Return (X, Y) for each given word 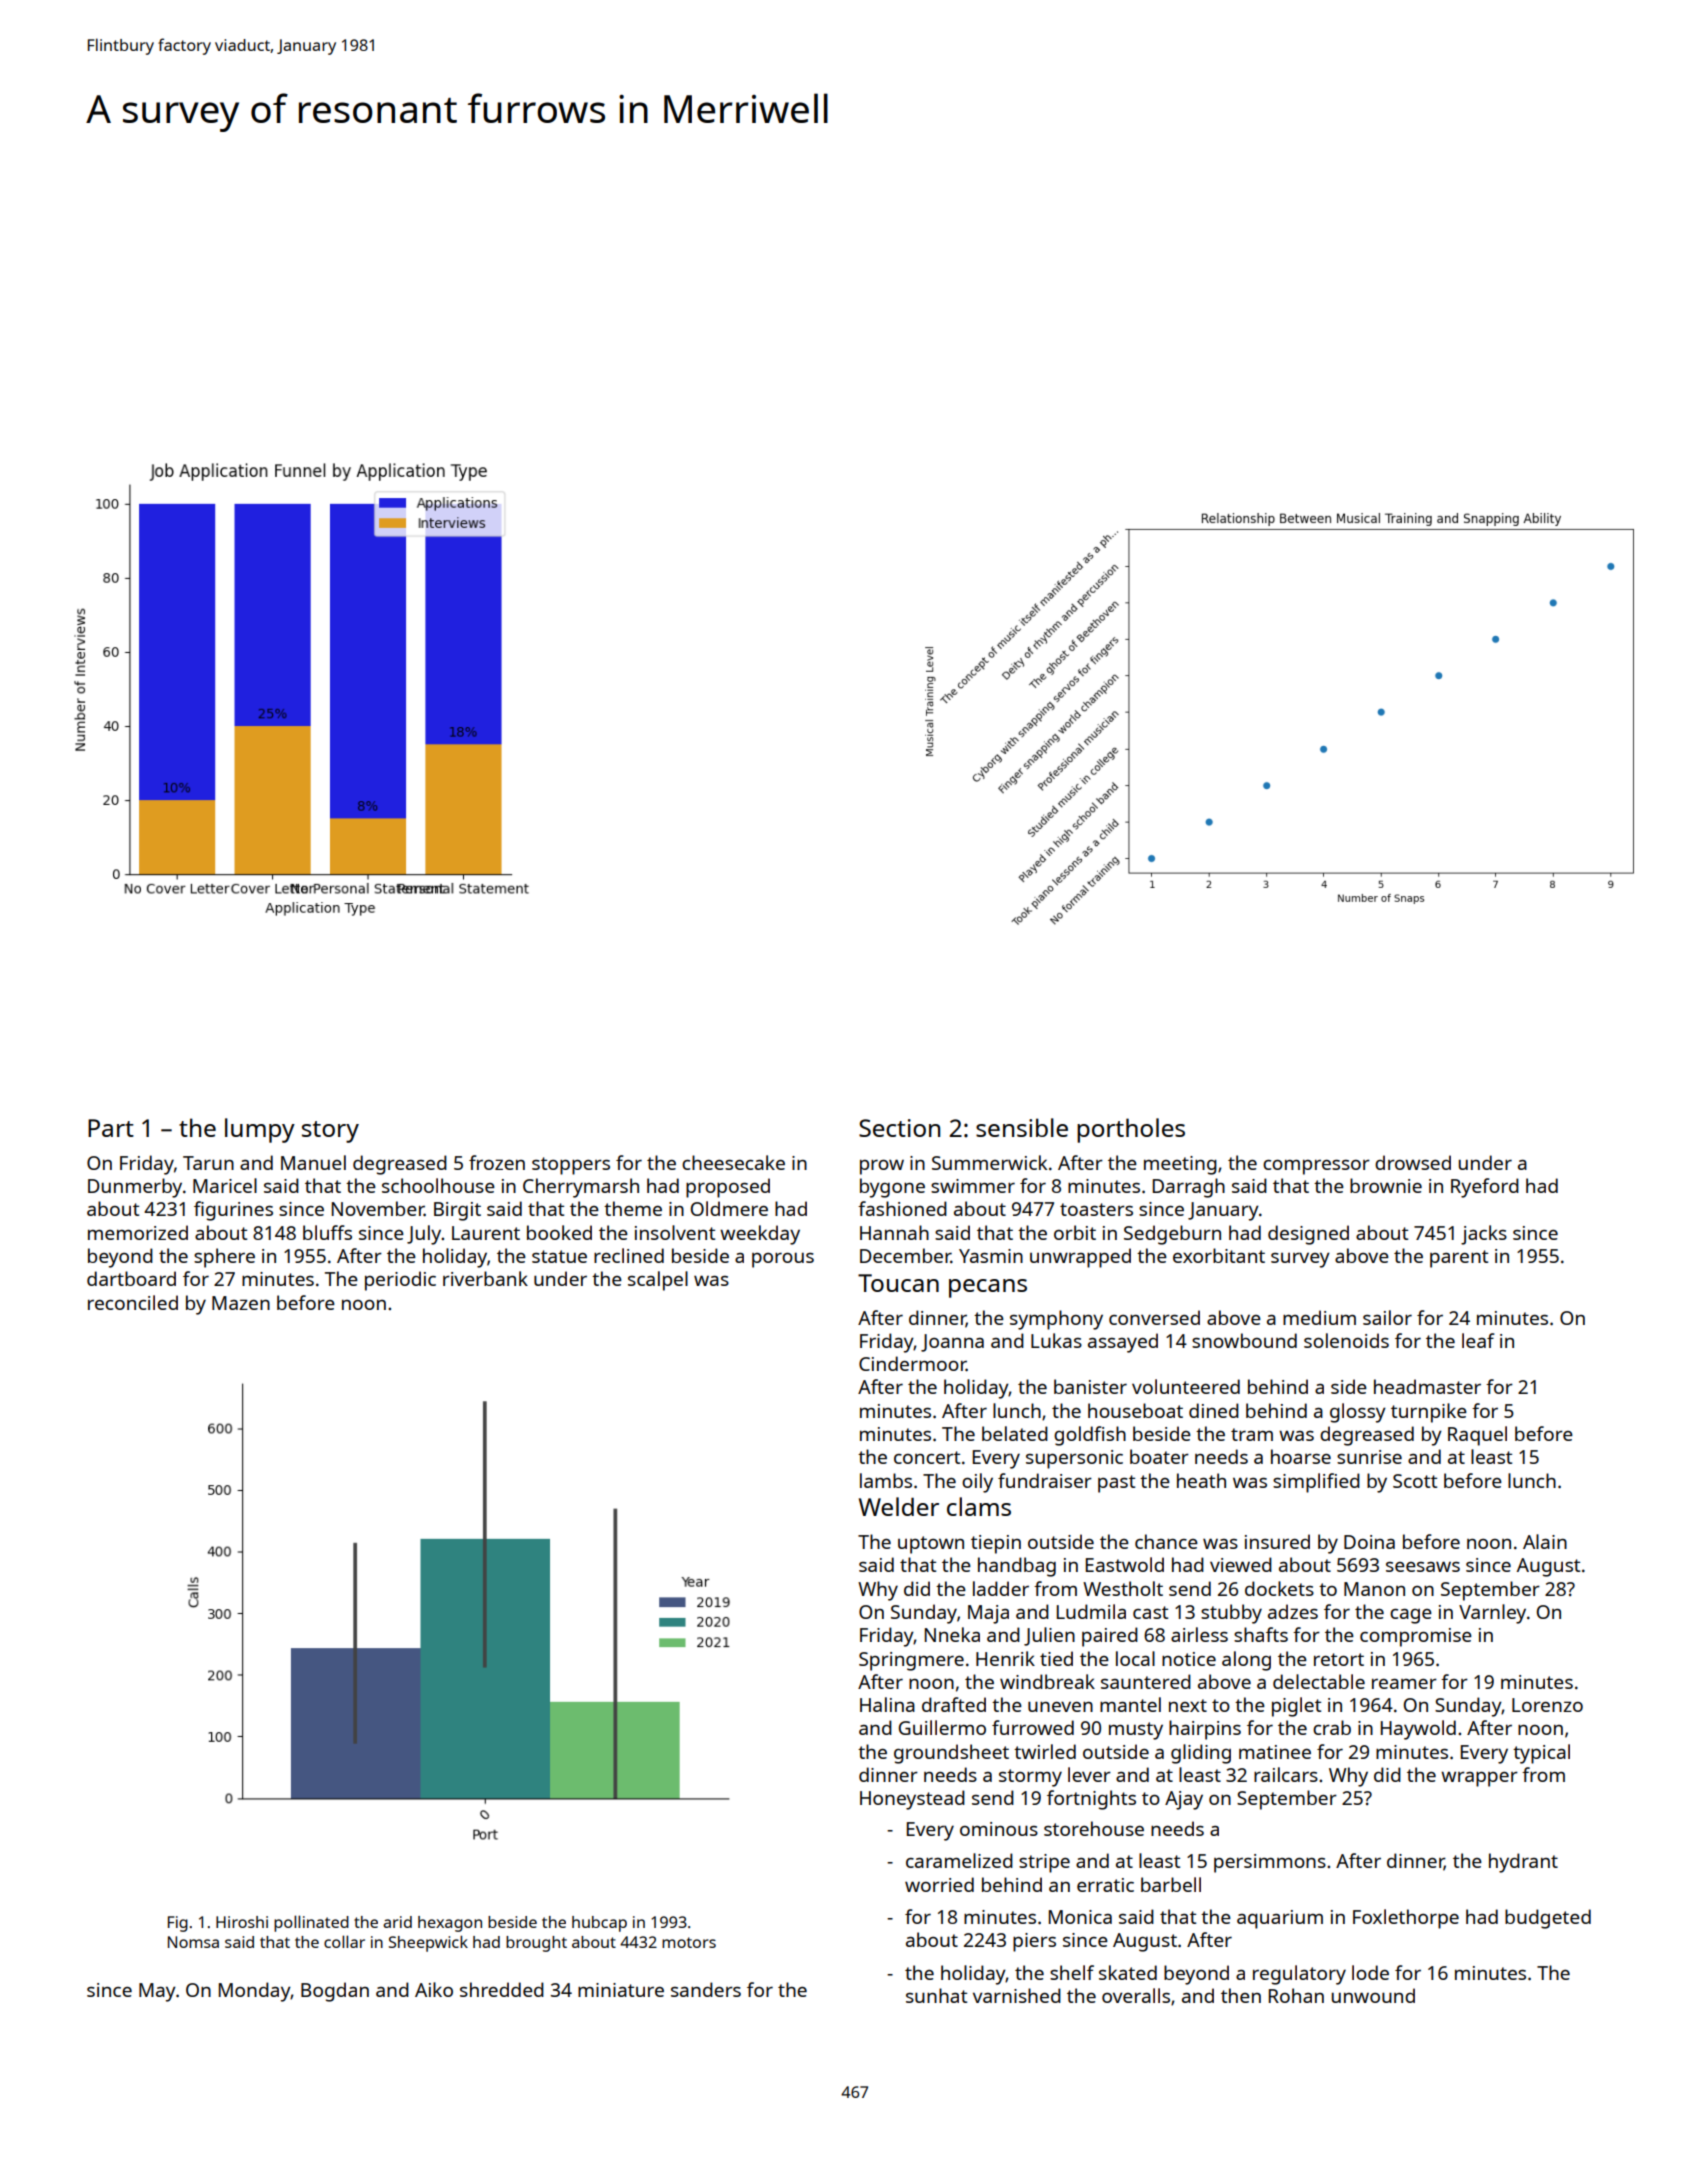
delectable (1319, 1681)
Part (111, 1128)
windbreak (1047, 1681)
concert (927, 1457)
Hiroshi (242, 1922)
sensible (1022, 1127)
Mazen (241, 1303)
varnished (1017, 1995)
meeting (1180, 1165)
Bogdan (335, 1992)
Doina (1369, 1542)
